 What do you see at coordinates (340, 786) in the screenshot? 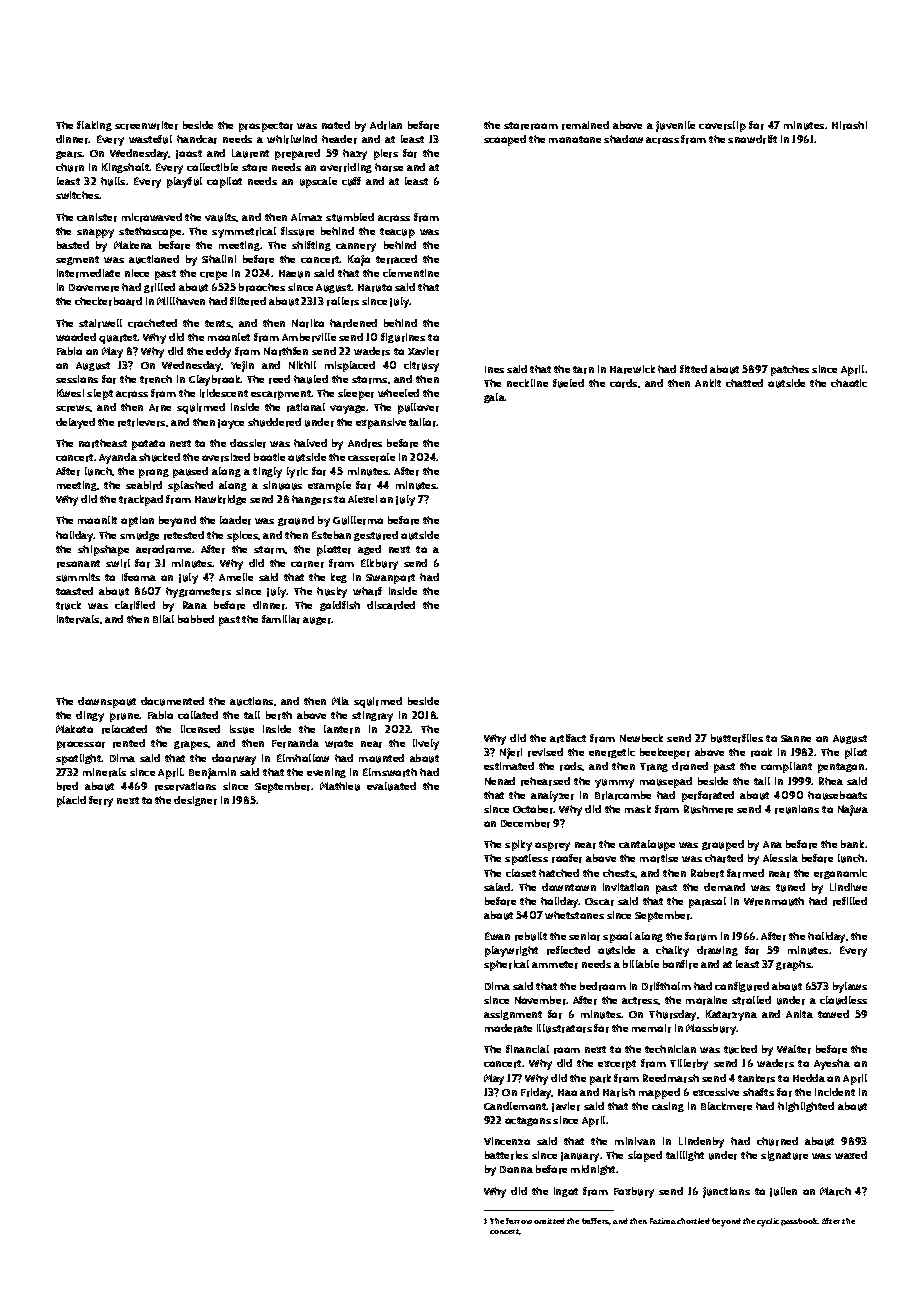
I see `Mathieu` at bounding box center [340, 786].
